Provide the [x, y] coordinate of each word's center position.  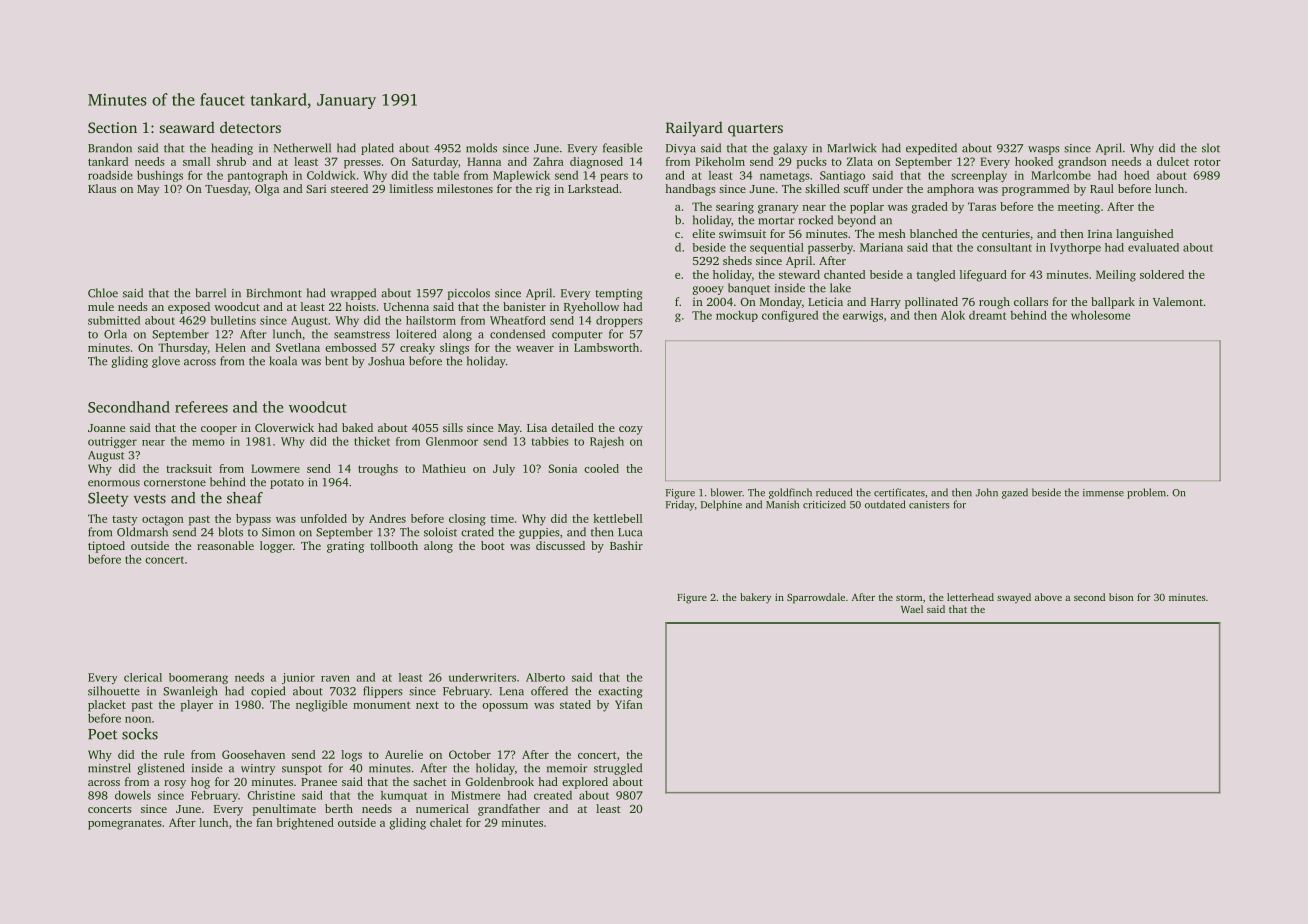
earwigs [863, 316]
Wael [912, 609]
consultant [1004, 247]
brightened [305, 824]
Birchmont [274, 293]
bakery [755, 598]
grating [345, 547]
